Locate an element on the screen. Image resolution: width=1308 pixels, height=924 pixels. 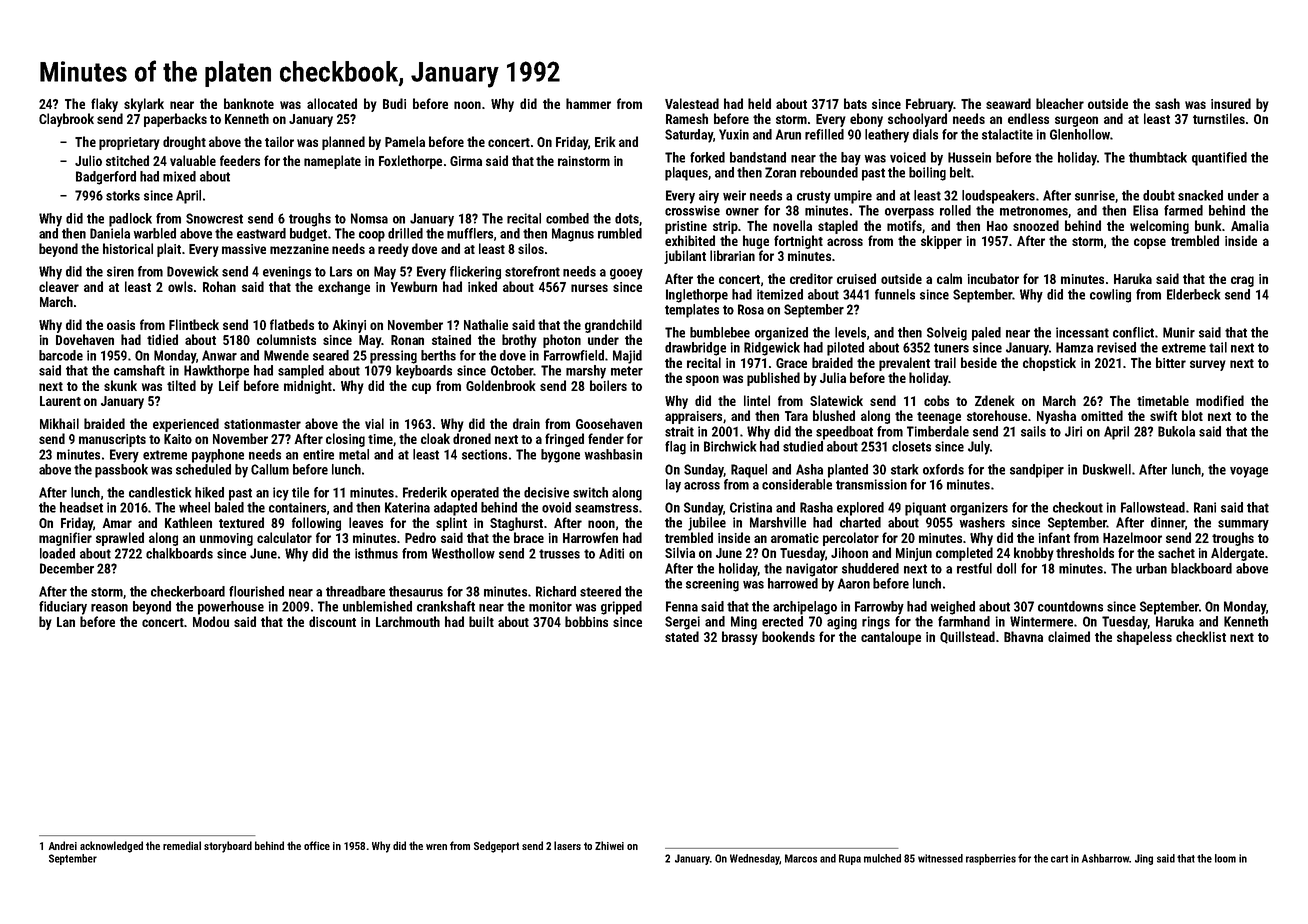
office is located at coordinates (317, 845).
